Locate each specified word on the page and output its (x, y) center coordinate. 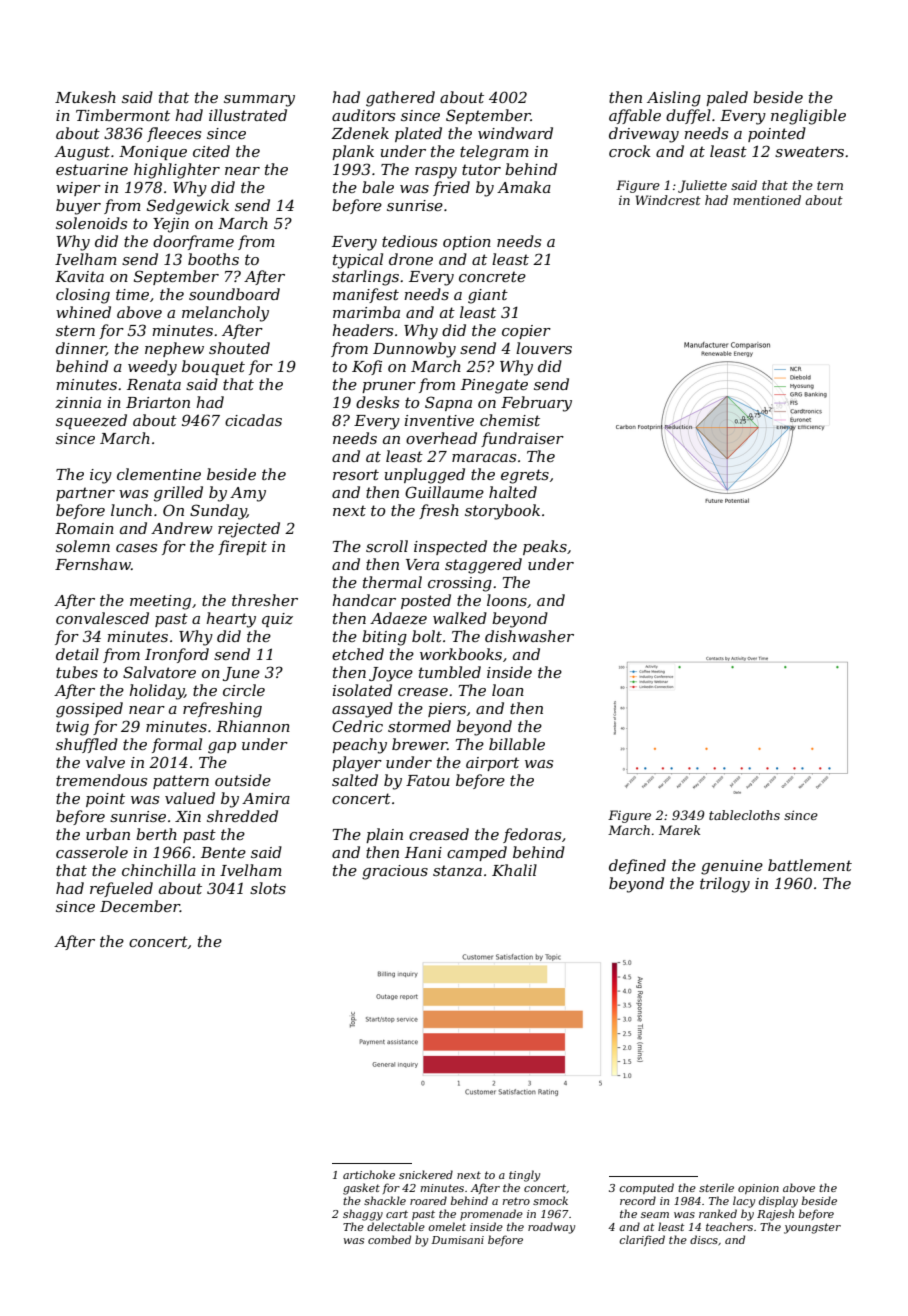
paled (727, 98)
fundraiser (522, 439)
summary (259, 101)
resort (356, 474)
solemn (83, 546)
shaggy (363, 1215)
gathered (400, 99)
